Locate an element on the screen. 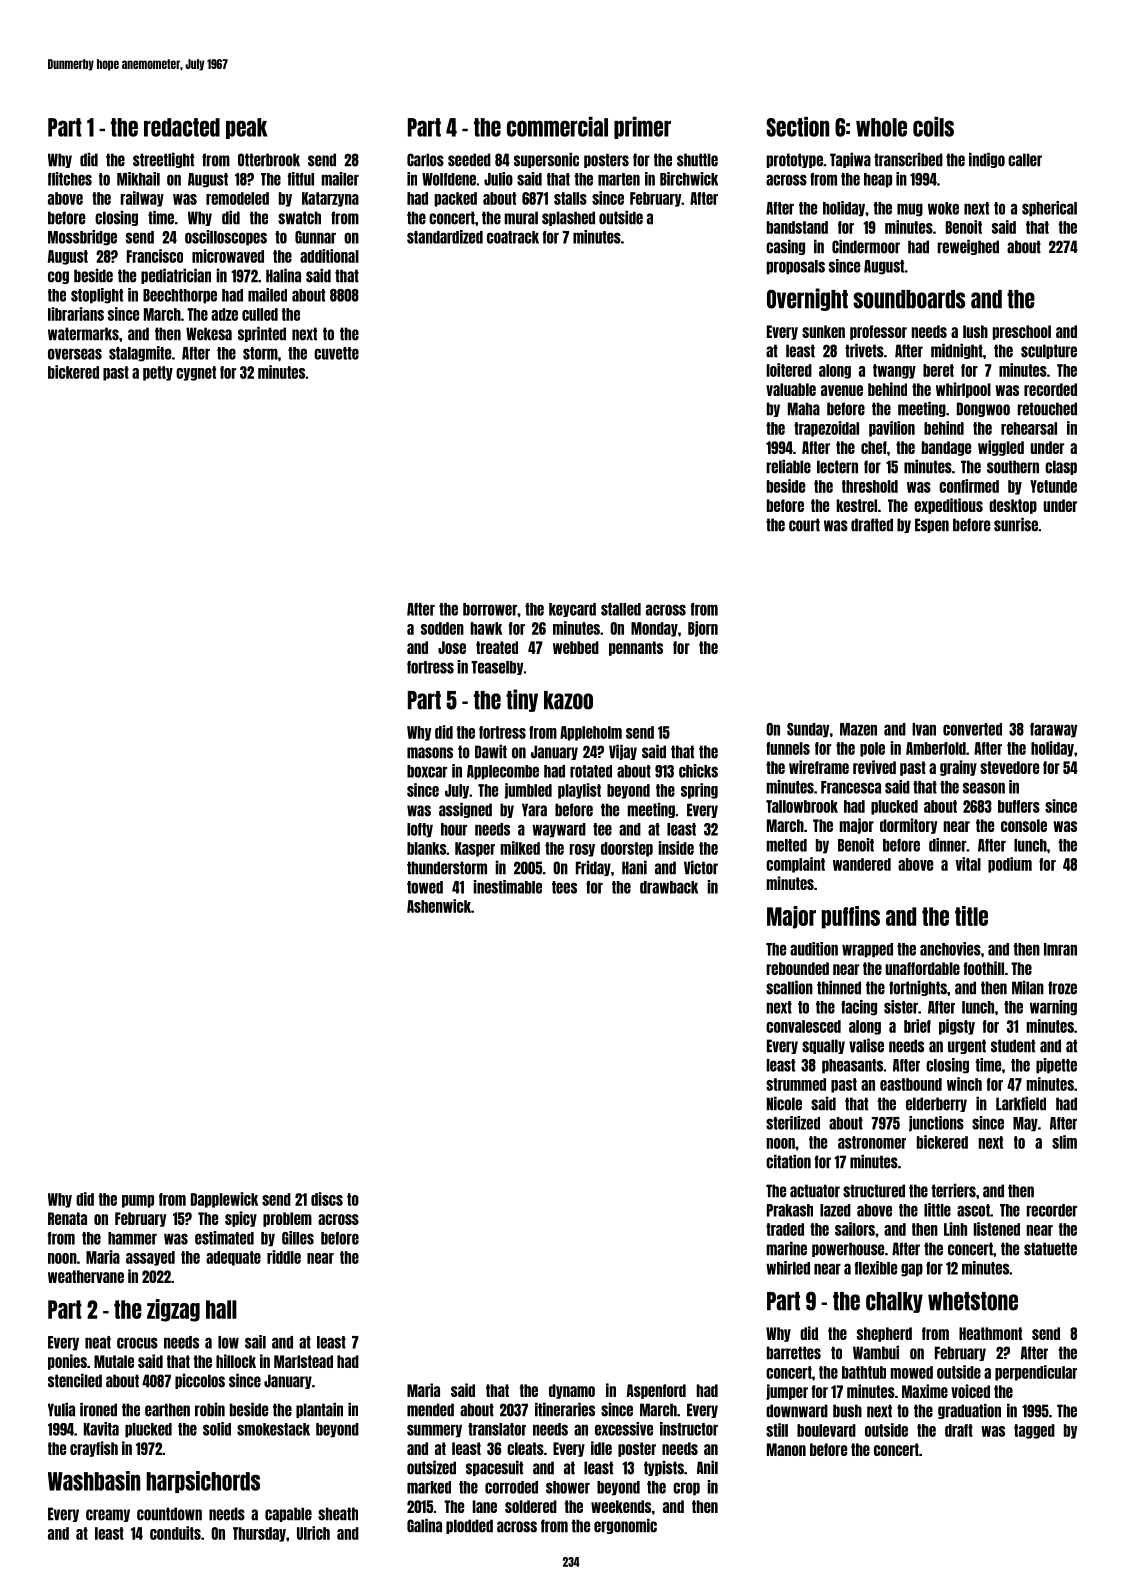 The image size is (1125, 1591). crocus is located at coordinates (137, 1343).
